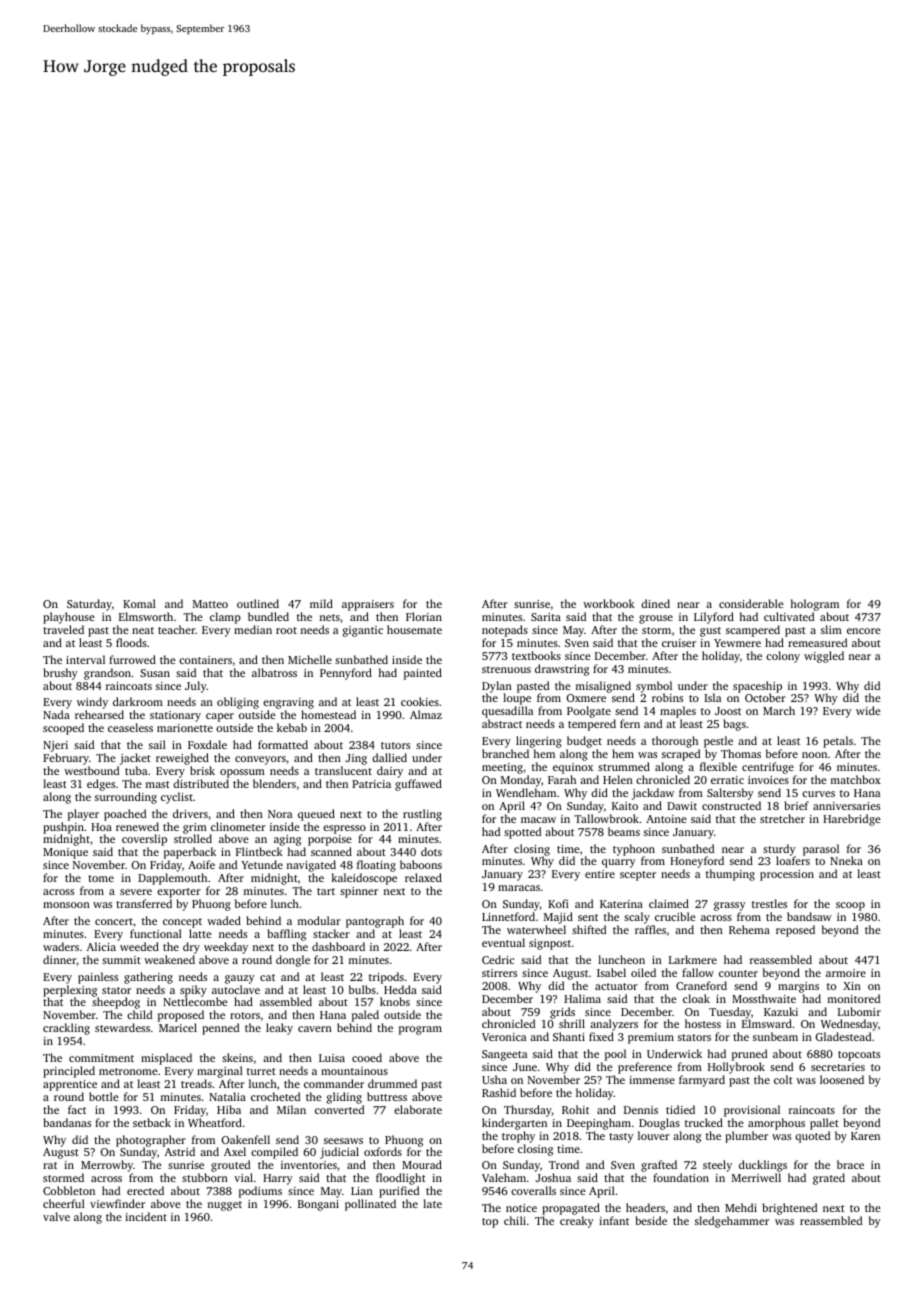 This page has width=924, height=1308. What do you see at coordinates (69, 618) in the page?
I see `playhouse` at bounding box center [69, 618].
